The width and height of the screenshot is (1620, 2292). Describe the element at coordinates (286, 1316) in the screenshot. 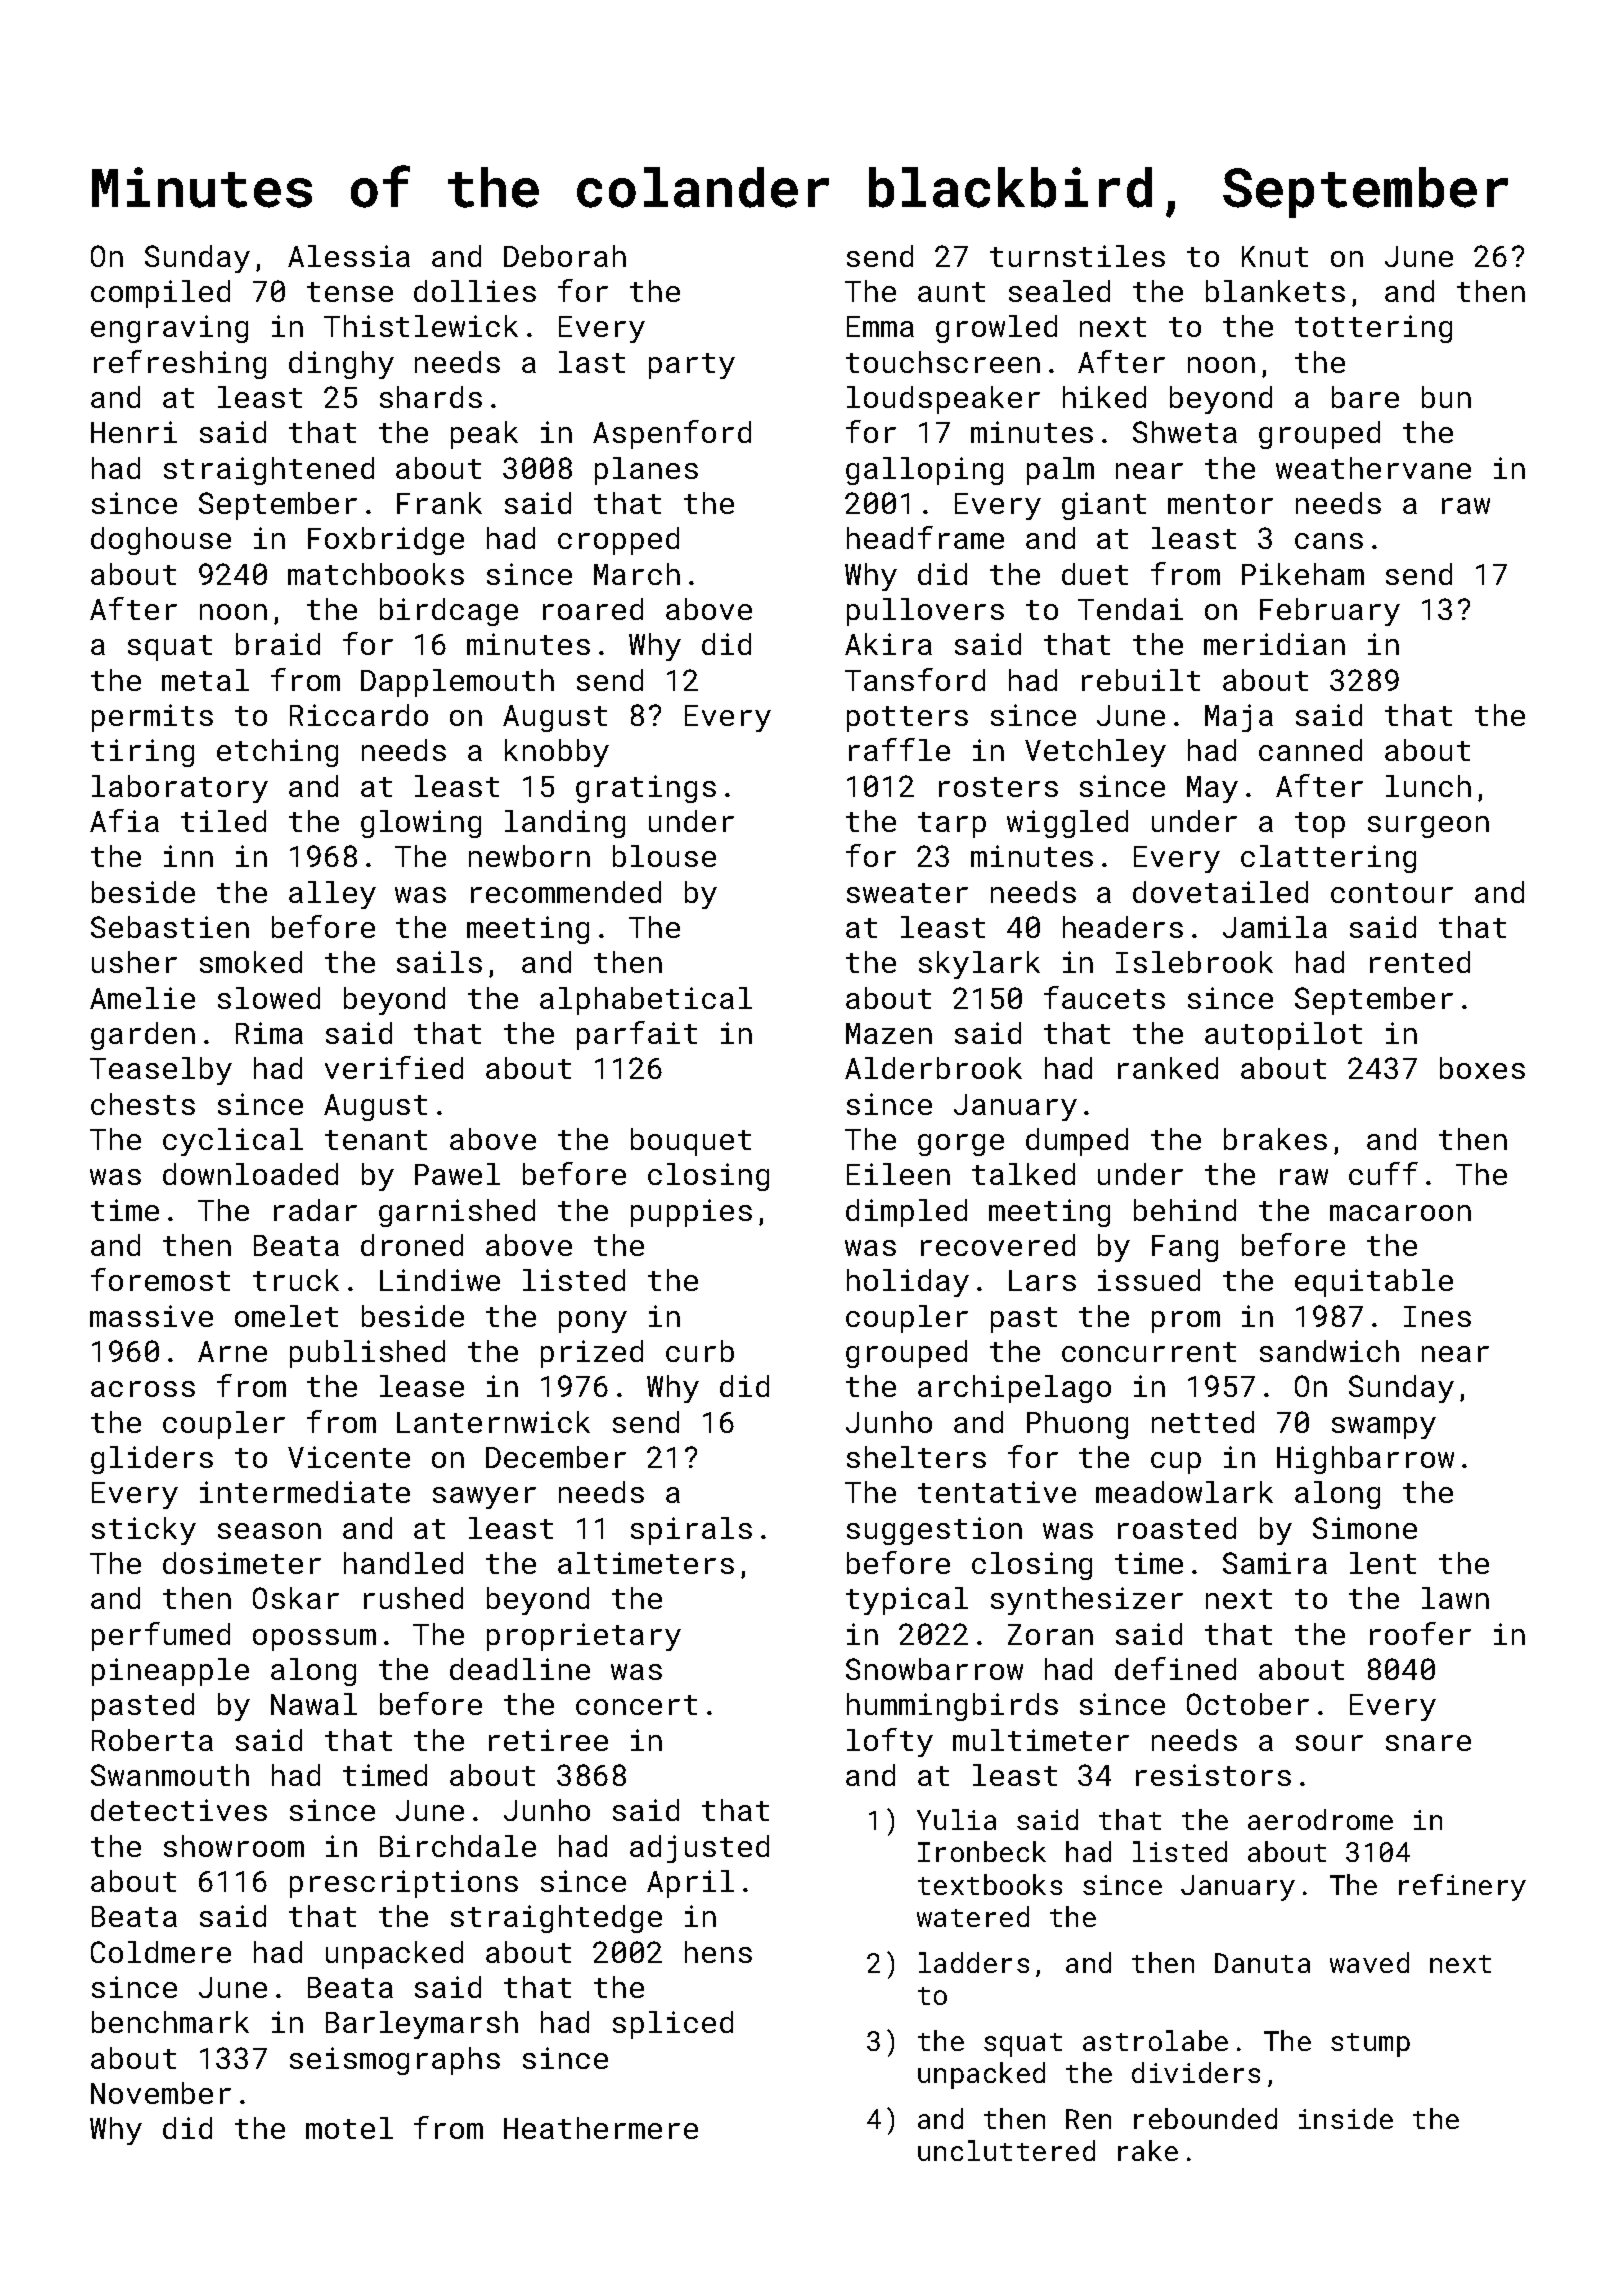

I see `omelet` at that location.
